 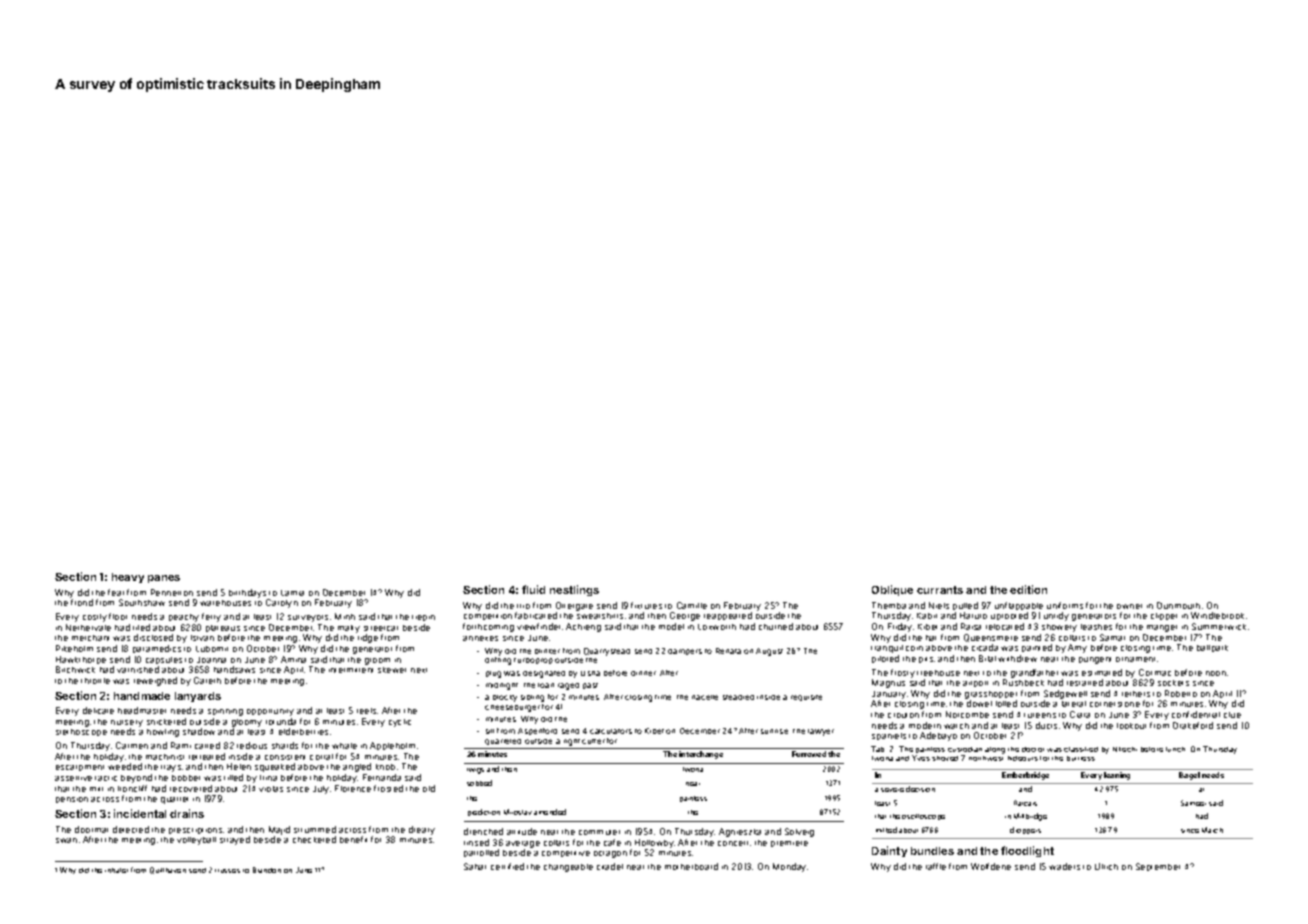 What do you see at coordinates (1033, 749) in the screenshot?
I see `doctor` at bounding box center [1033, 749].
